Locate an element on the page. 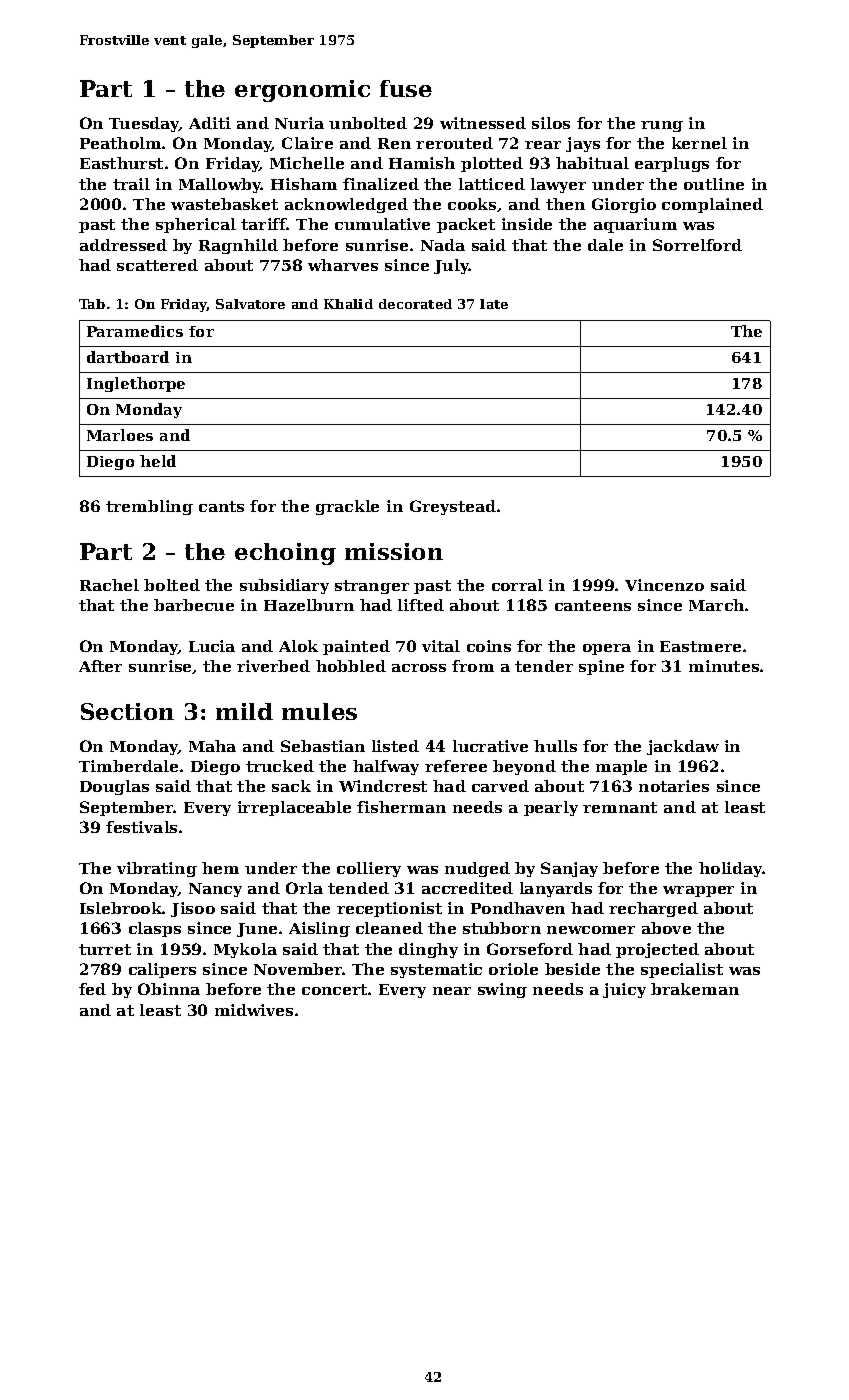 This document has width=849, height=1400. Greystead is located at coordinates (453, 507).
